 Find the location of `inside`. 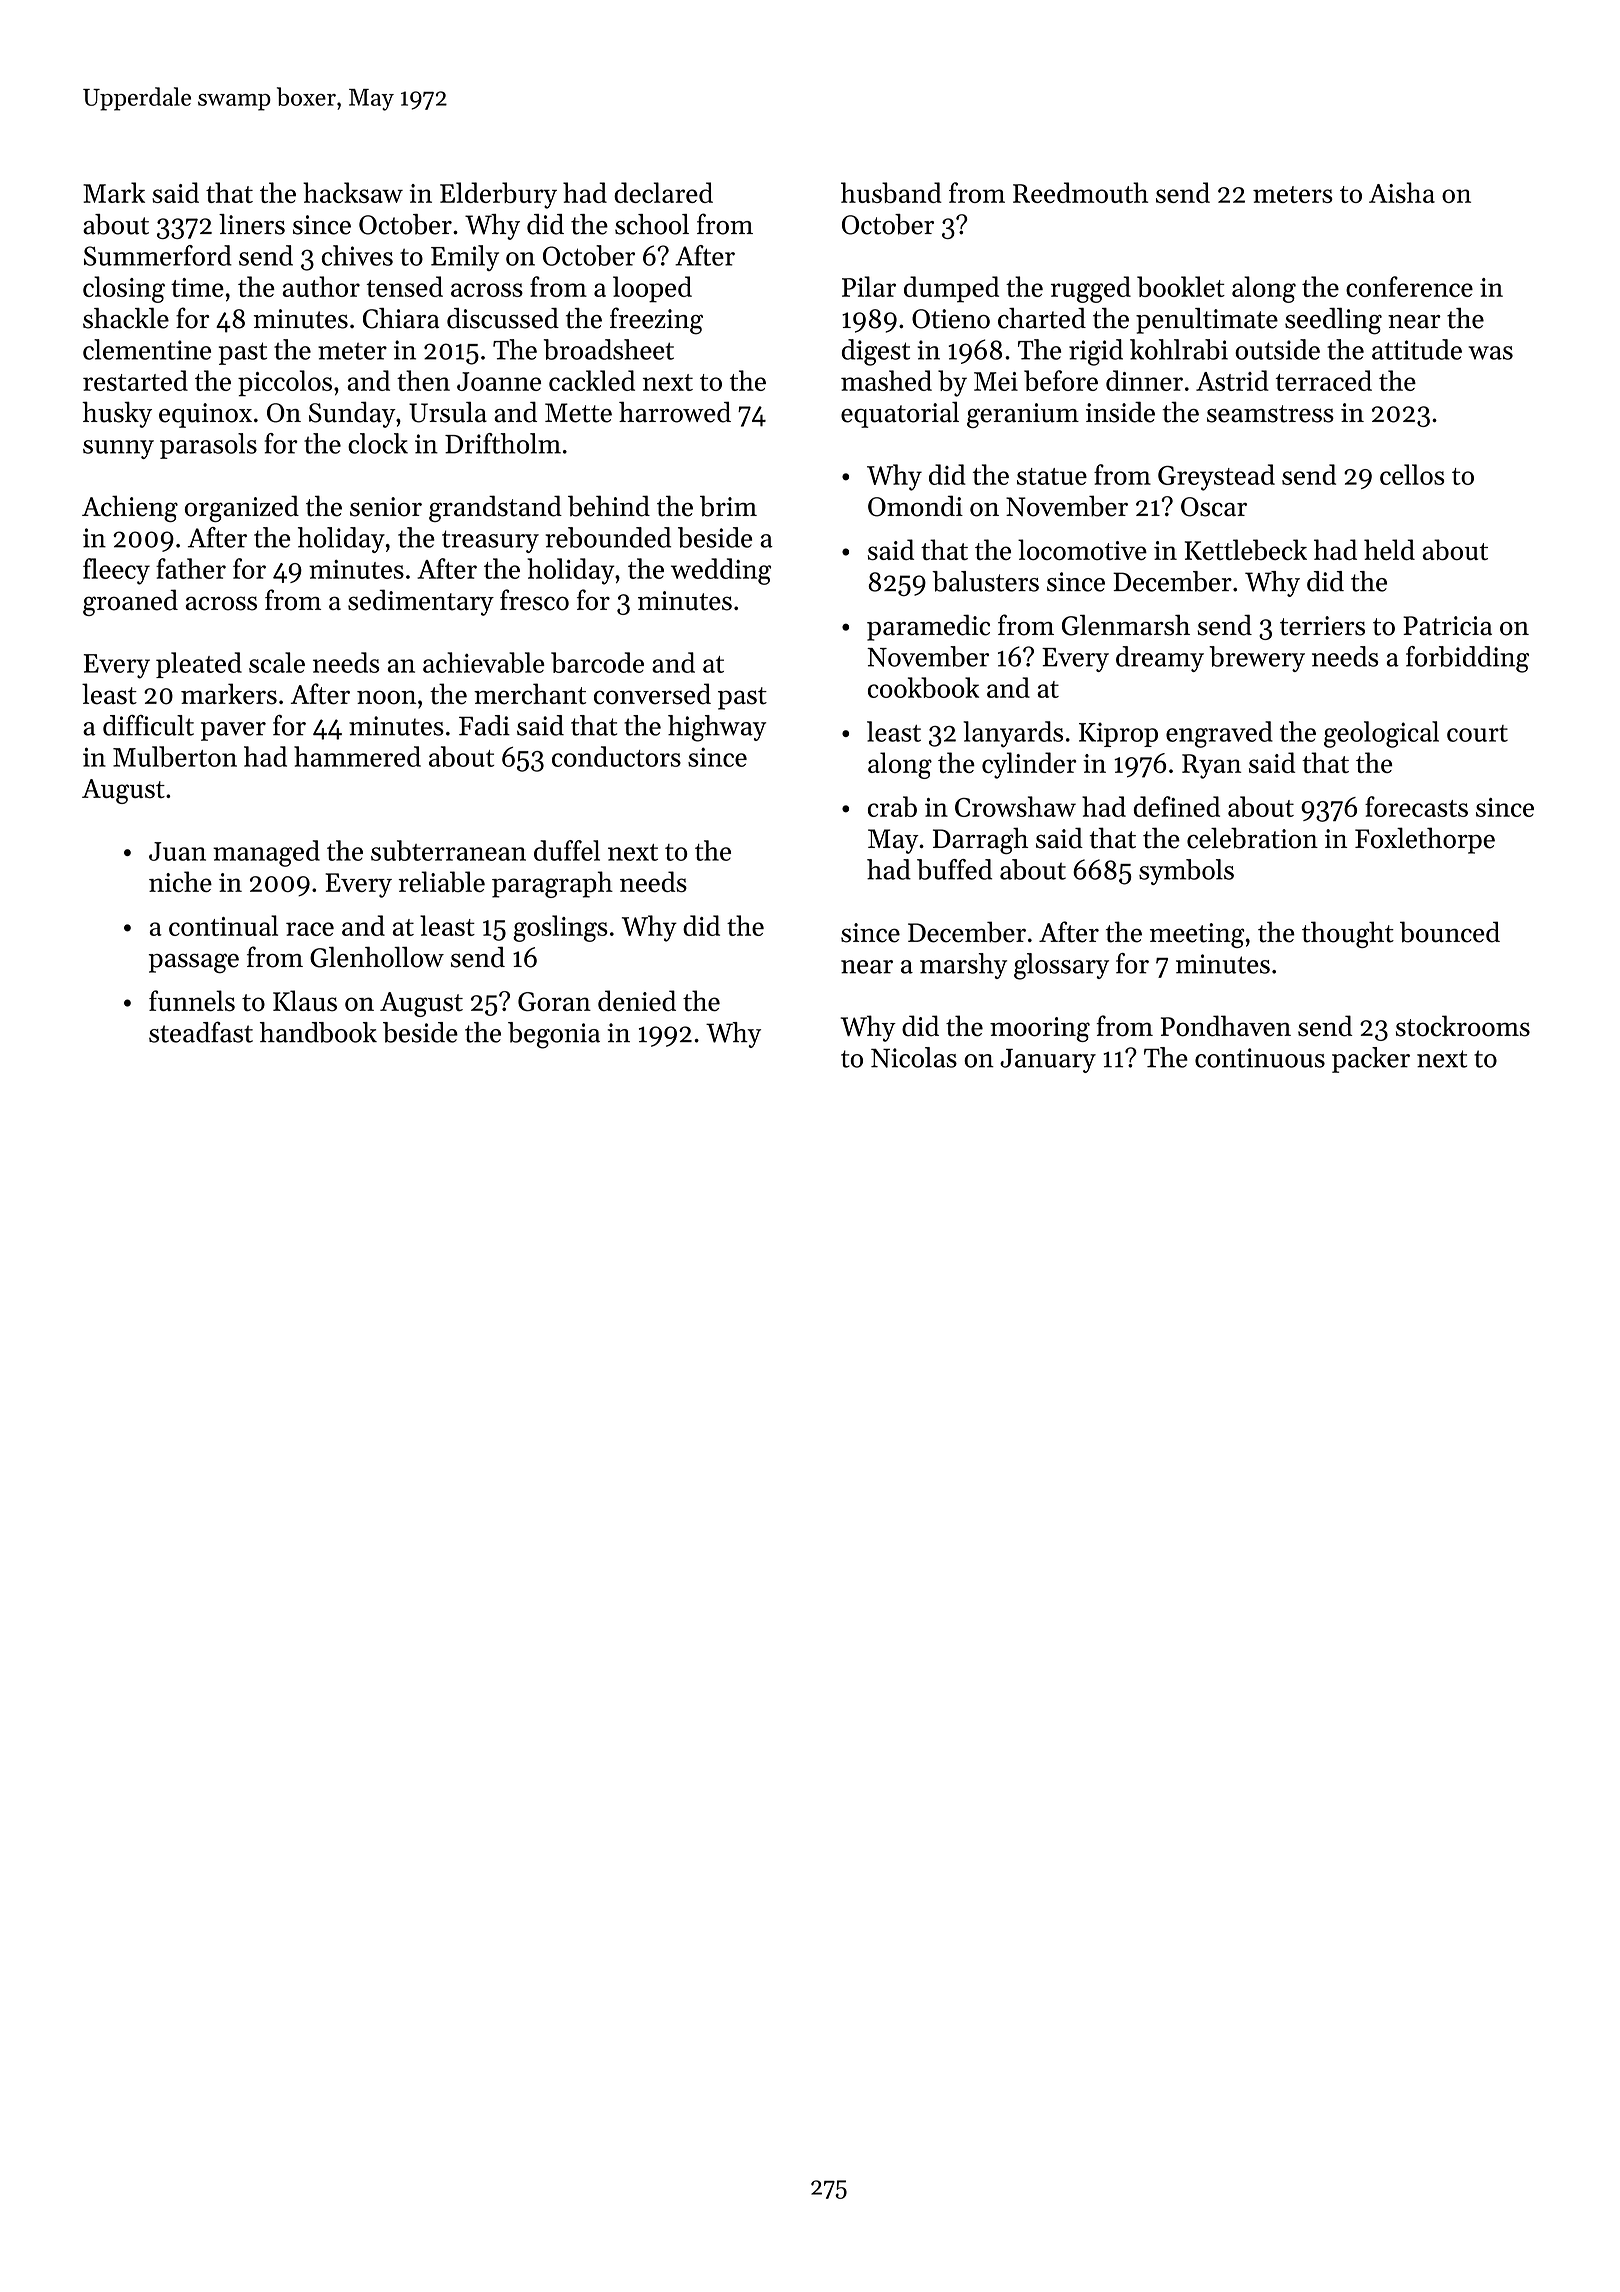

inside is located at coordinates (1120, 412).
